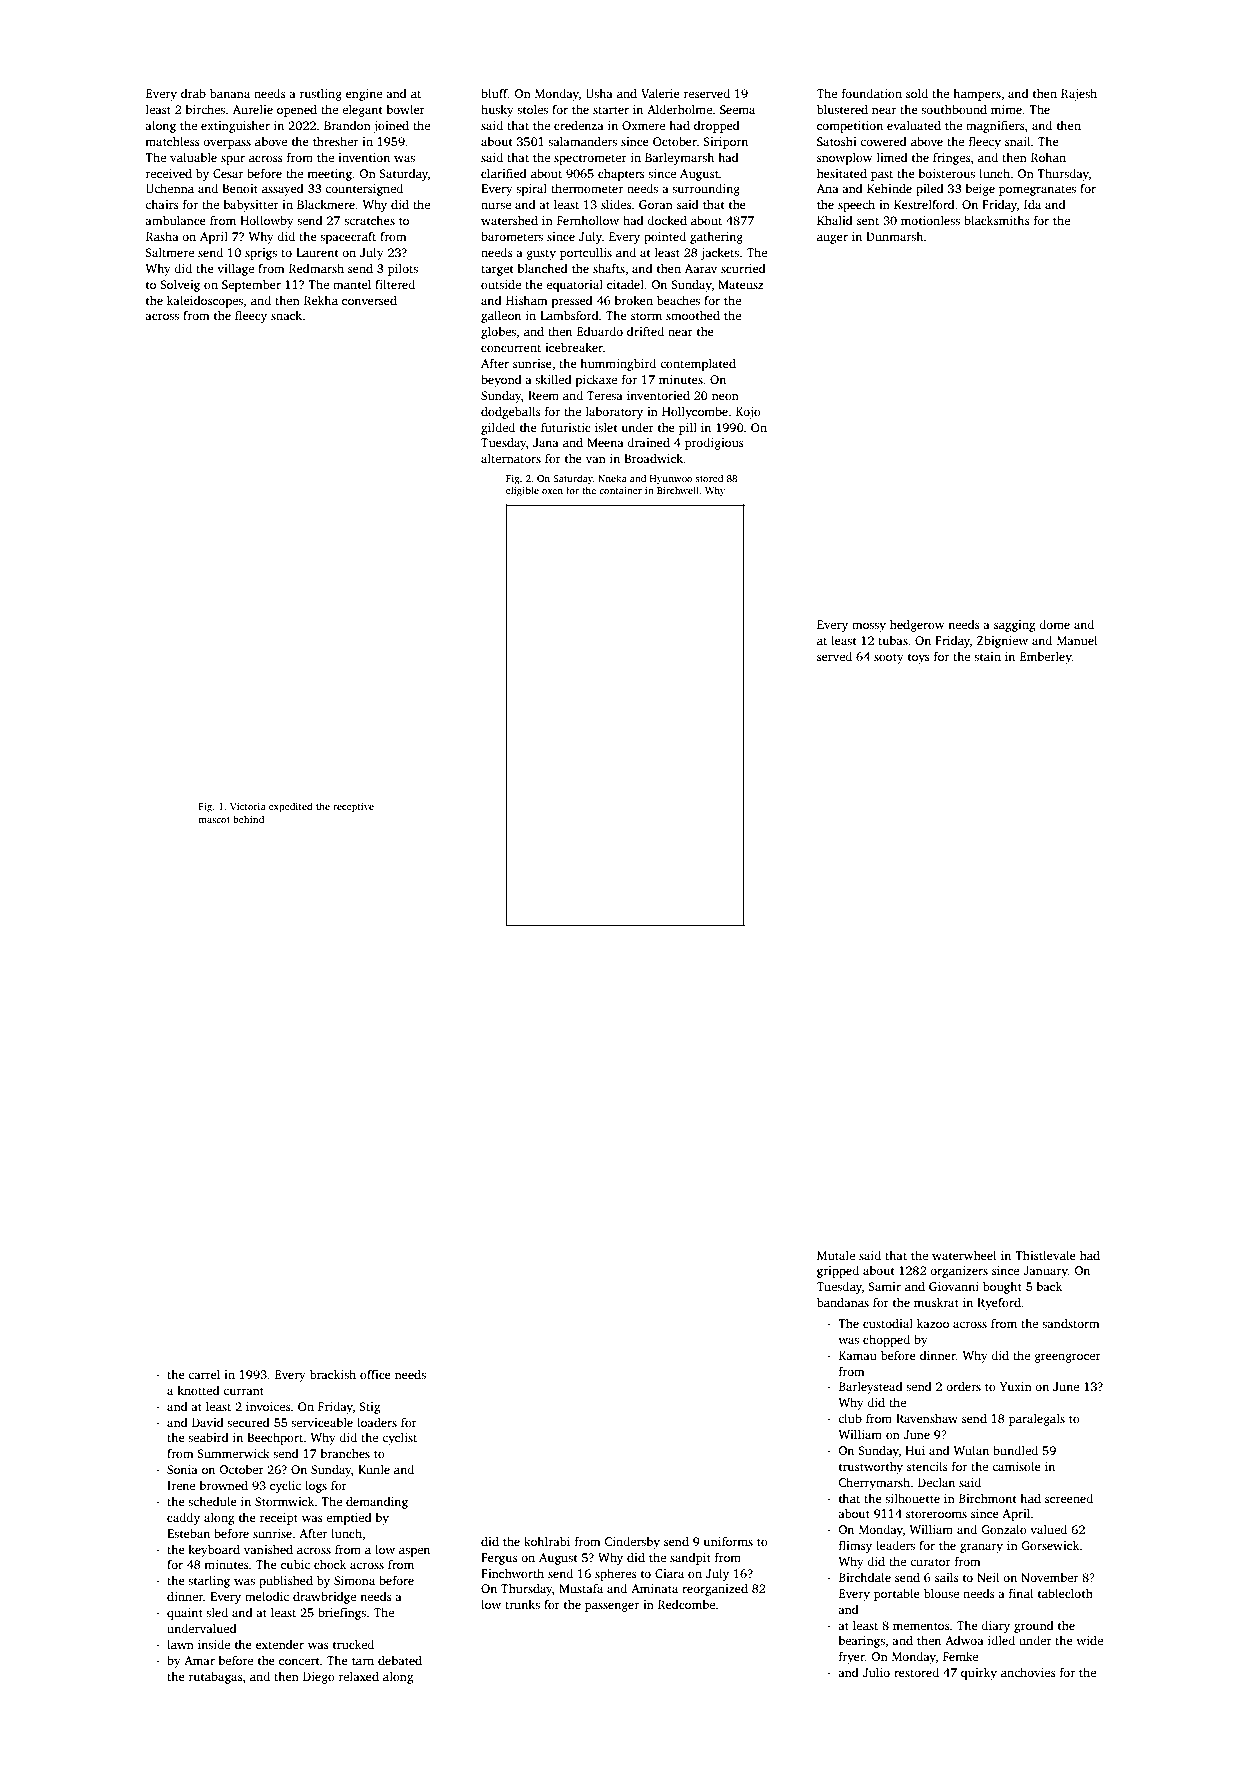  I want to click on blacksmiths, so click(997, 220).
